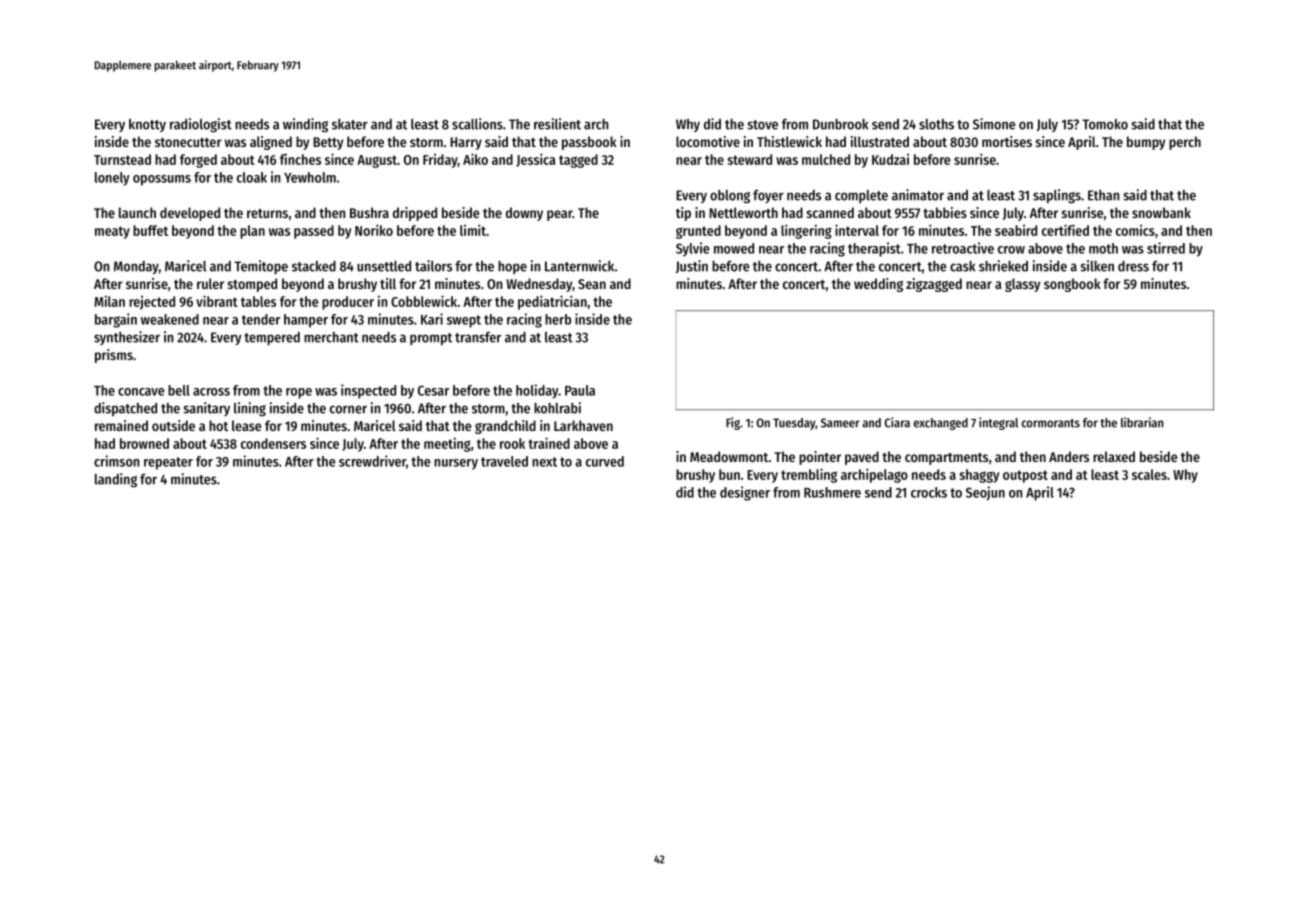  Describe the element at coordinates (512, 267) in the image. I see `hope` at that location.
